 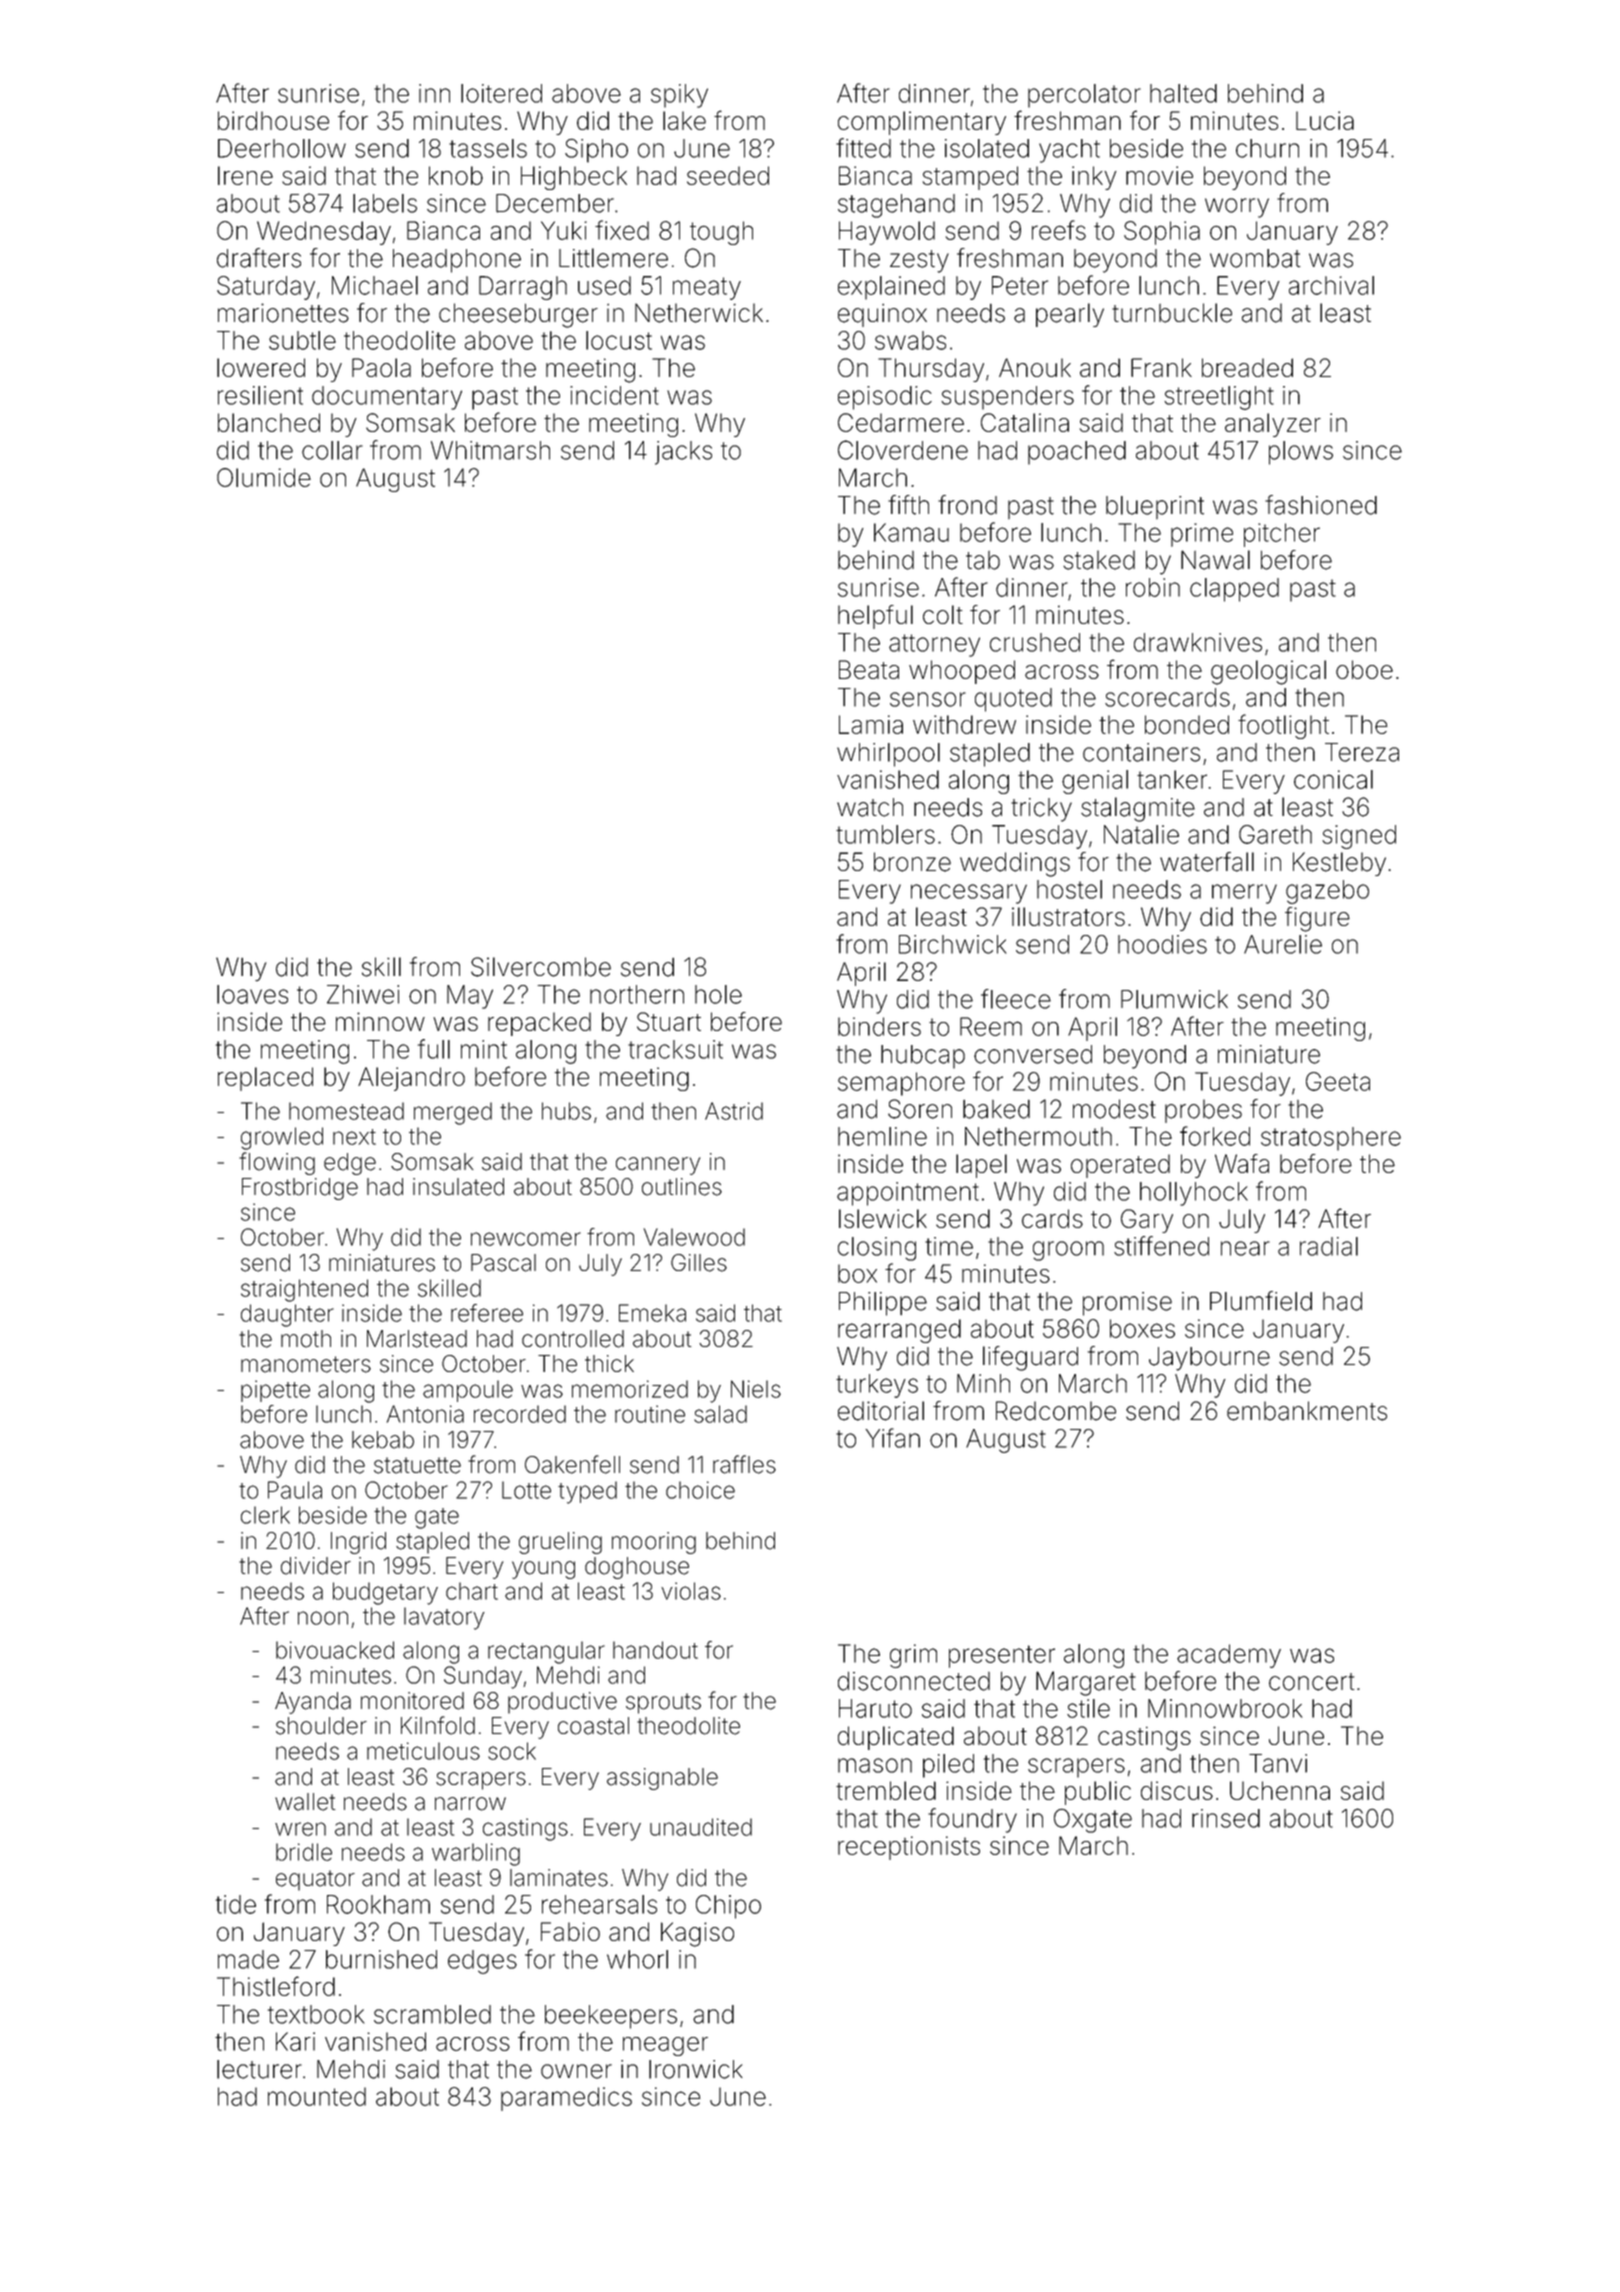 I want to click on equator, so click(x=315, y=1880).
